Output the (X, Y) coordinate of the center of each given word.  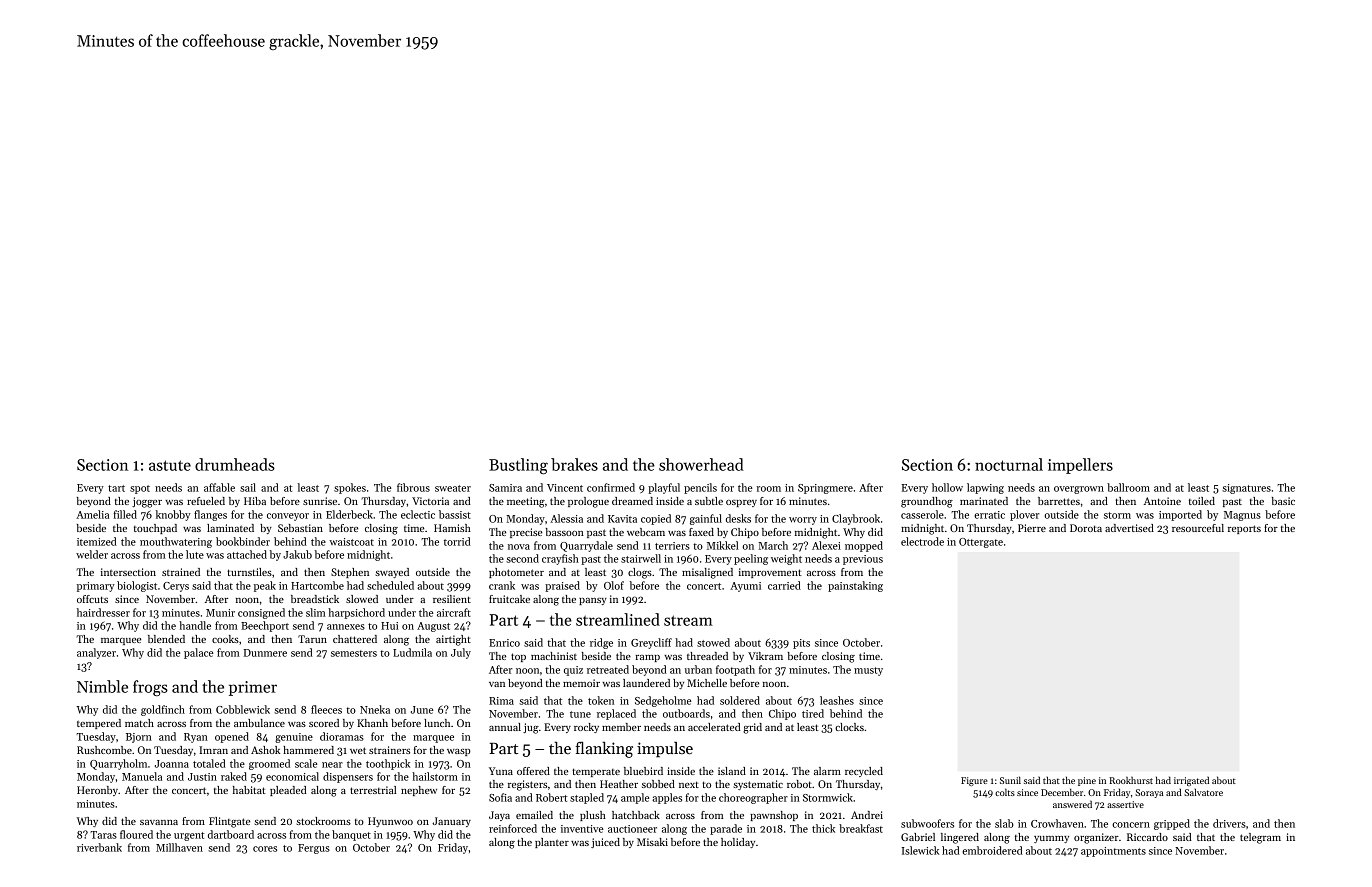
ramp (648, 658)
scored (324, 723)
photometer (516, 573)
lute (195, 554)
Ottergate (981, 543)
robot (799, 784)
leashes (837, 700)
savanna (159, 822)
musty (868, 671)
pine (1087, 781)
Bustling (518, 466)
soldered (740, 700)
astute (170, 465)
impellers (1080, 466)
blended (166, 639)
